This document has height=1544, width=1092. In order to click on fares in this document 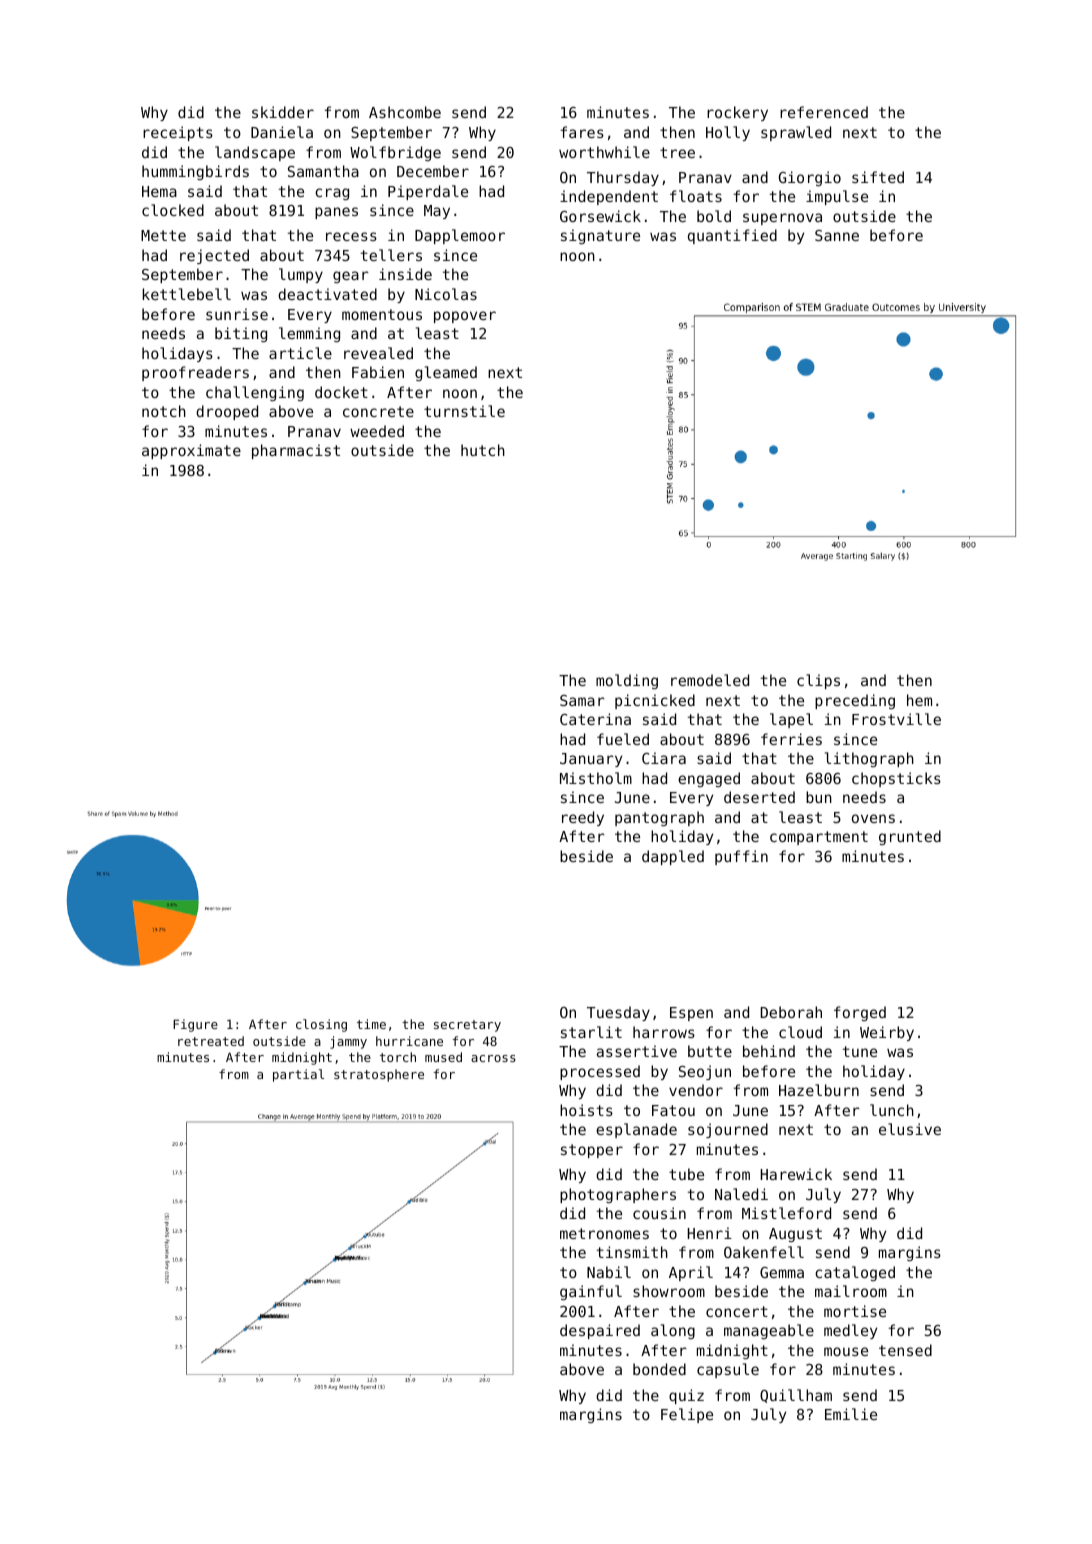, I will do `click(582, 132)`.
